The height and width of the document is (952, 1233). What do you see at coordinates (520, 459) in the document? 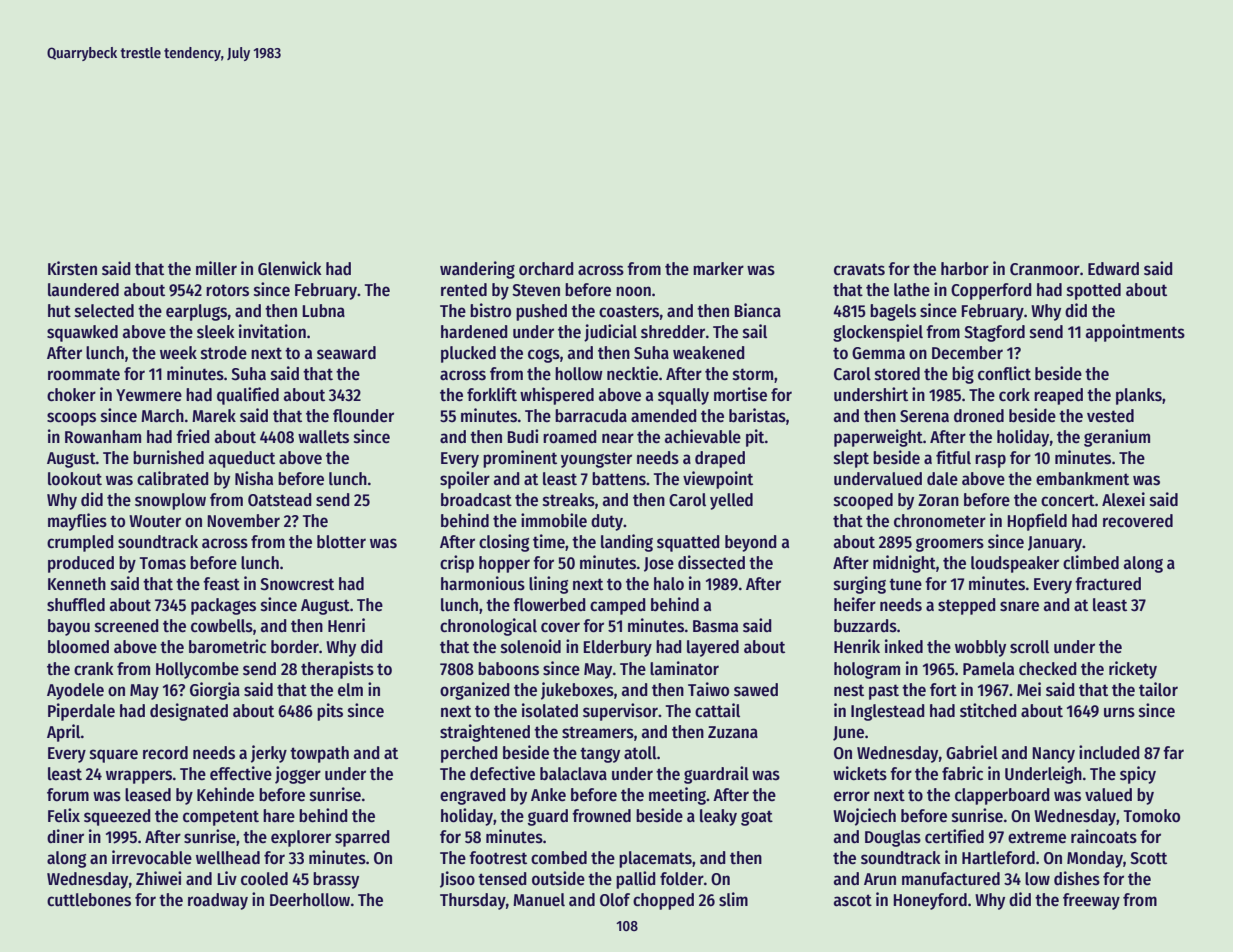
I see `prominent` at bounding box center [520, 459].
